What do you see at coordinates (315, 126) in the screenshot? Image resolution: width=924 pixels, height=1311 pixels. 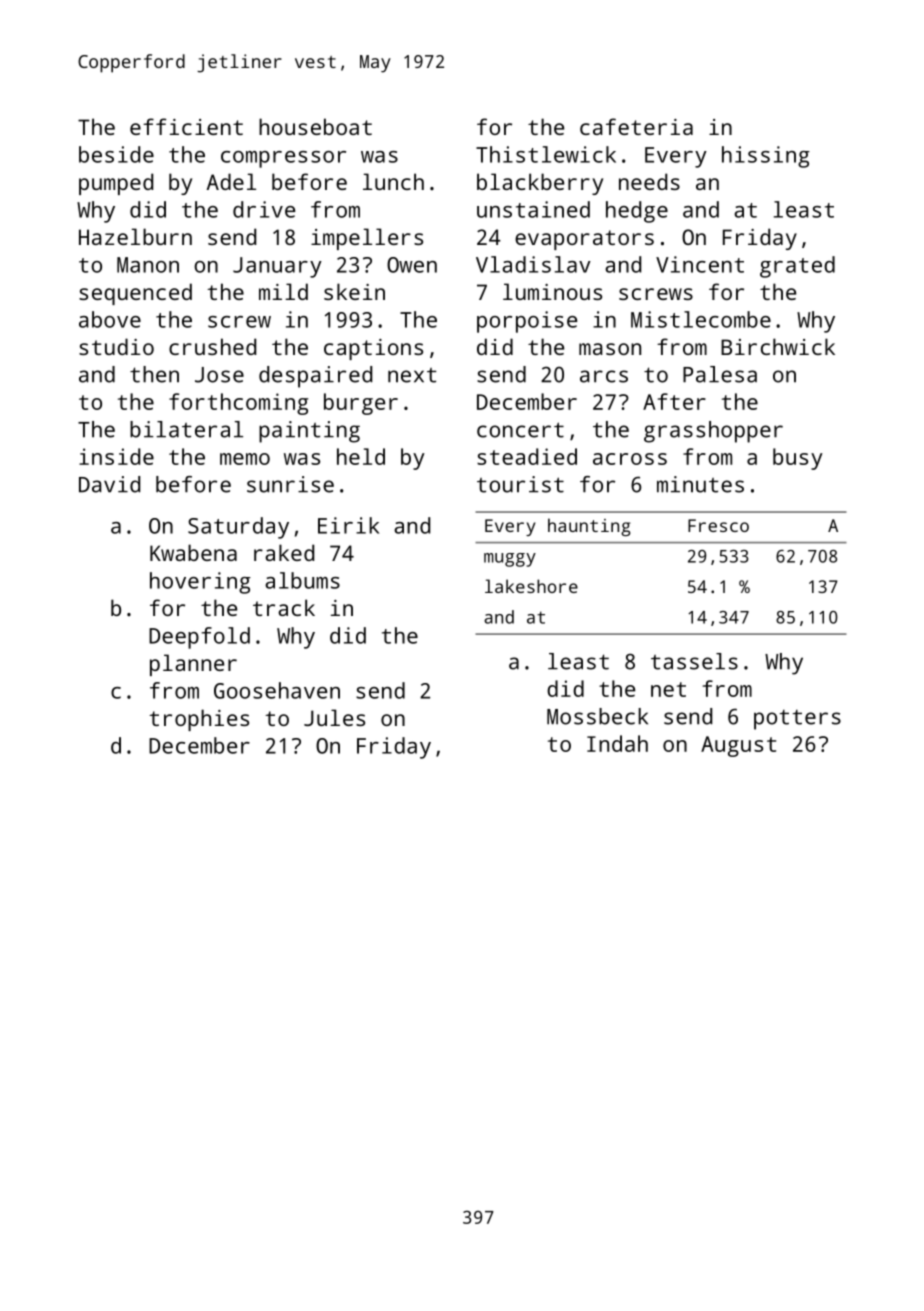 I see `houseboat` at bounding box center [315, 126].
